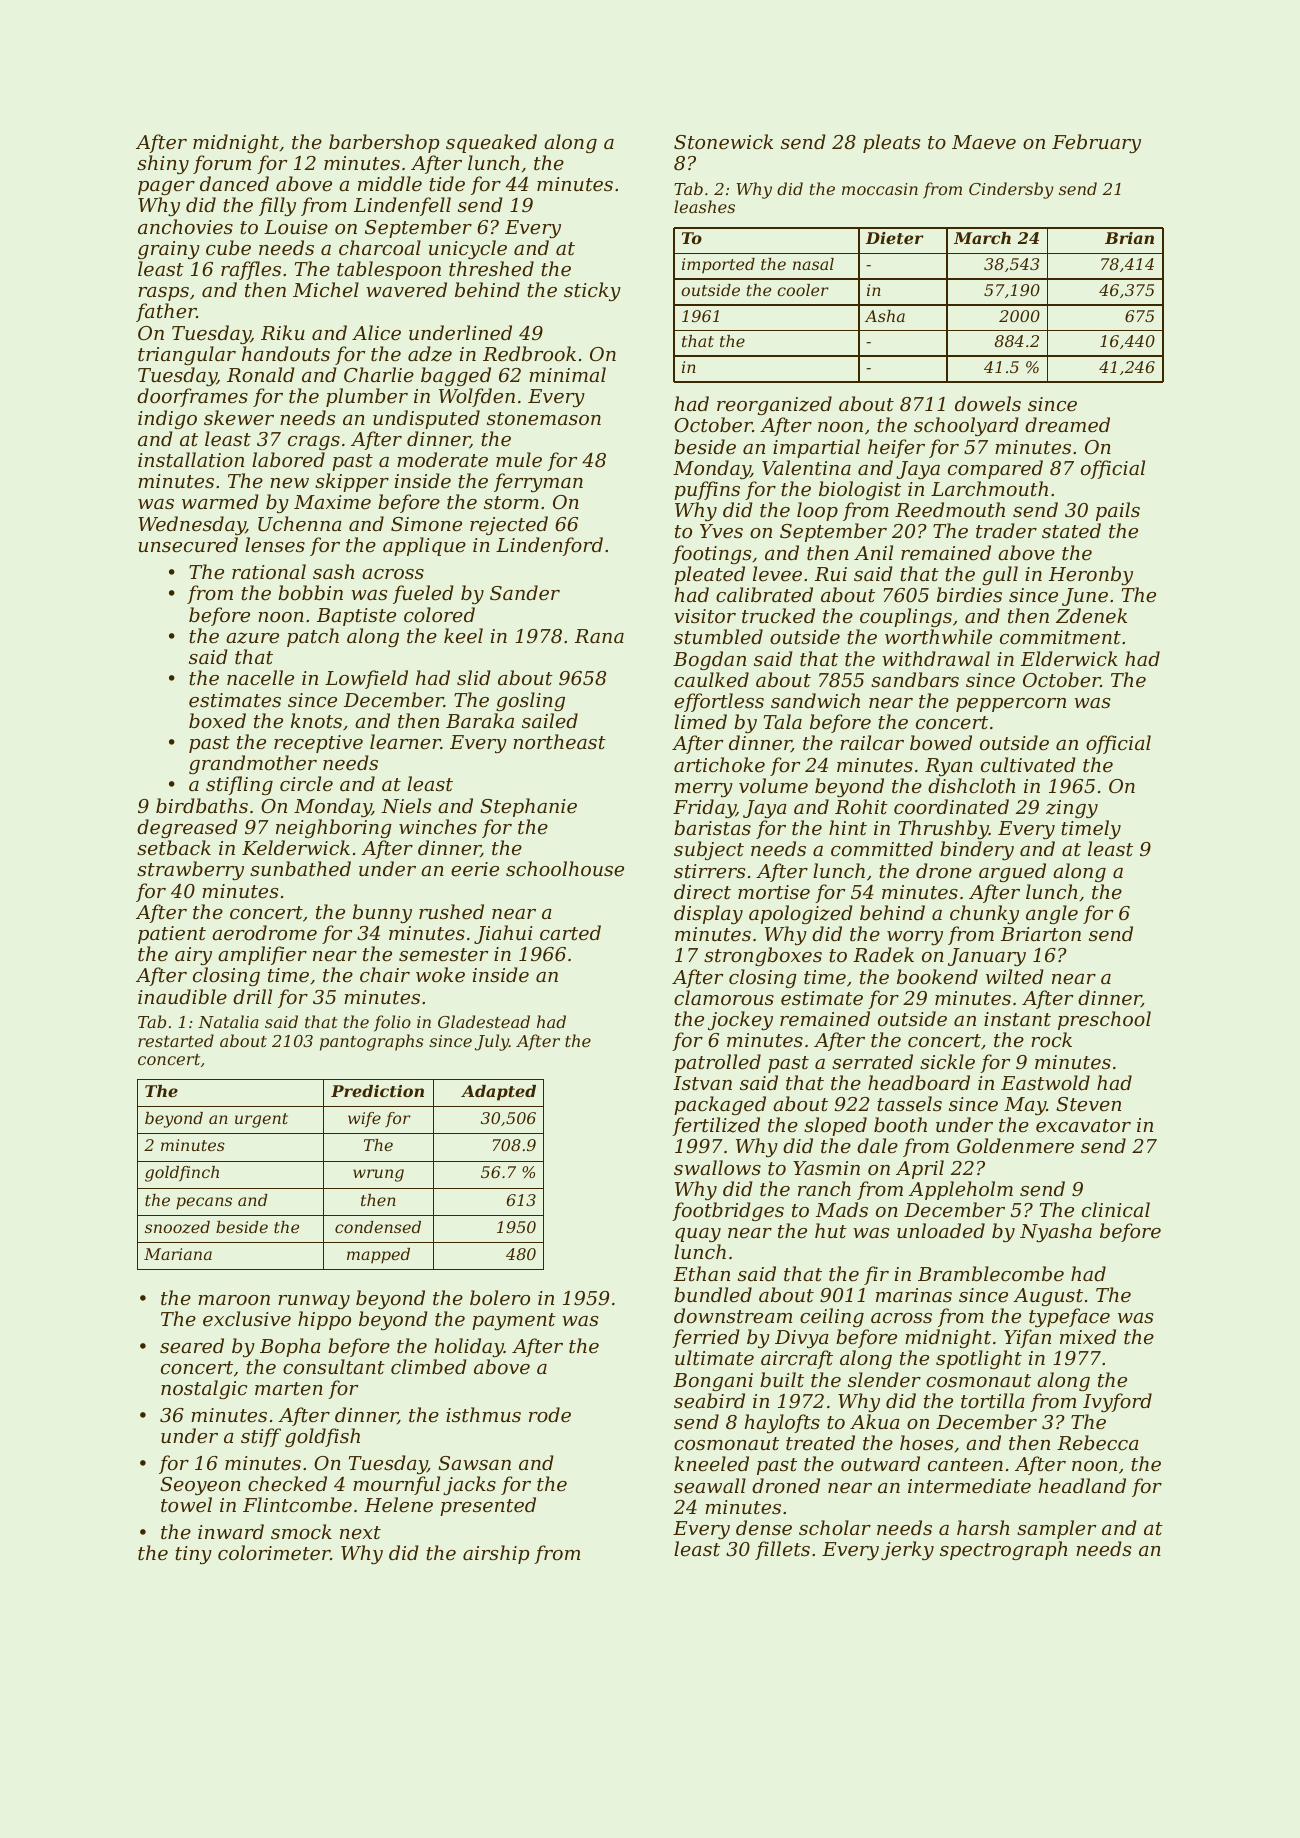  I want to click on Thrushby, so click(943, 829).
